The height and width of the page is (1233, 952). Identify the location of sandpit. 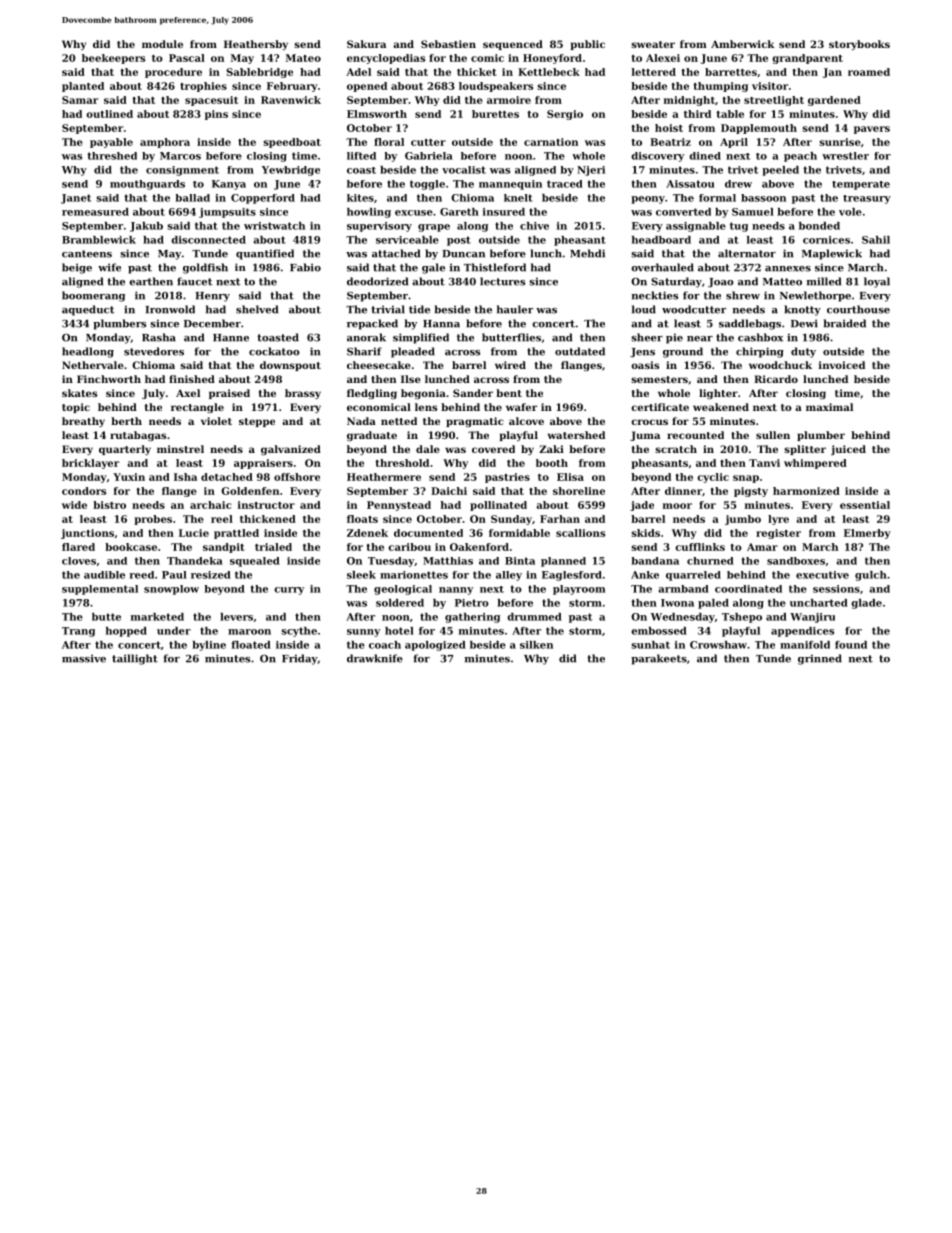
(224, 548).
